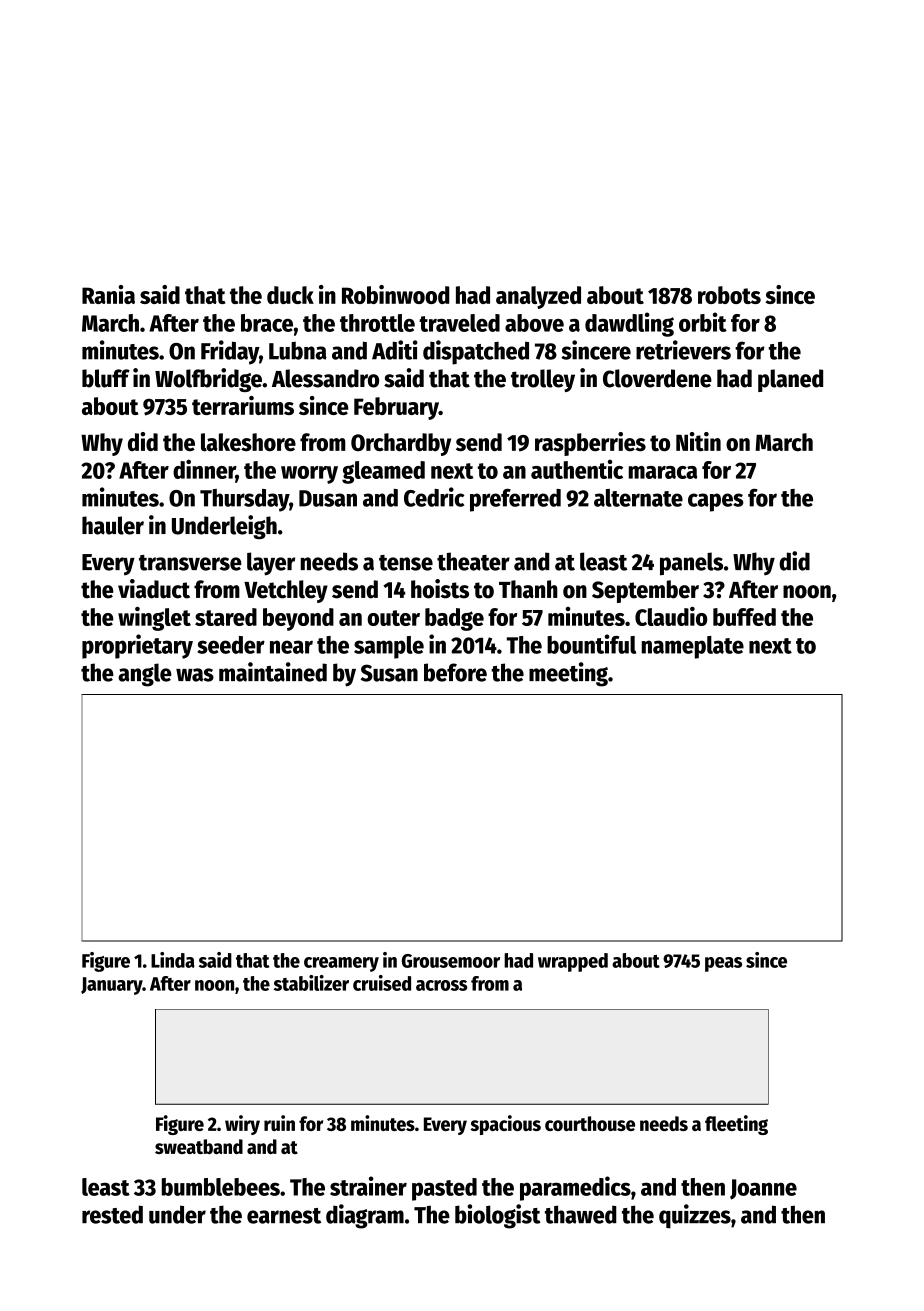 The image size is (924, 1311). I want to click on Linda, so click(173, 960).
